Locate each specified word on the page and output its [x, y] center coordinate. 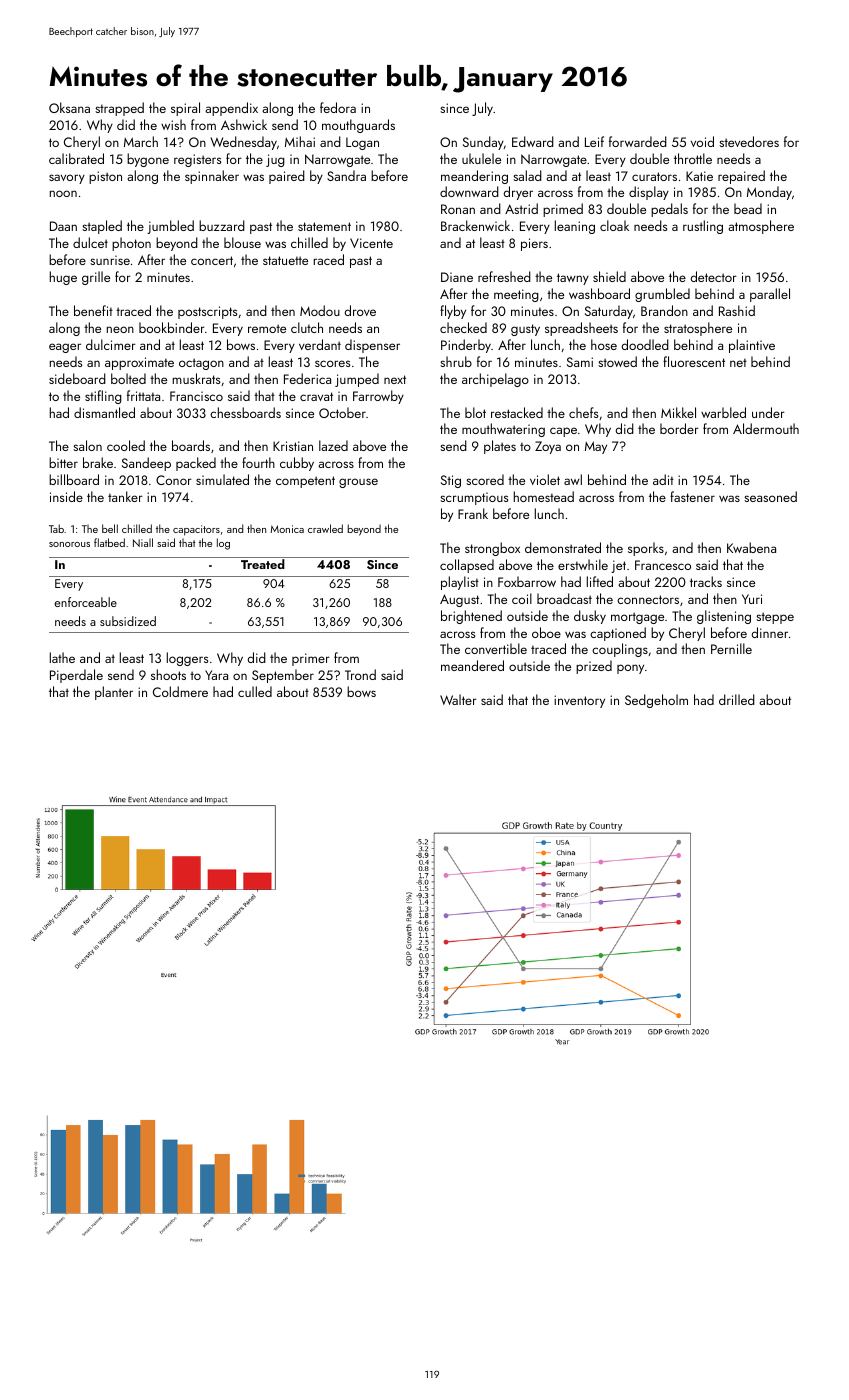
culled [255, 691]
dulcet [90, 242]
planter [114, 693]
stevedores [749, 141]
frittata [143, 395]
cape [563, 432]
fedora [338, 107]
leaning [575, 227]
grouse [358, 483]
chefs [583, 412]
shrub [456, 361]
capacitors [196, 530]
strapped [119, 109]
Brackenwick [475, 225]
